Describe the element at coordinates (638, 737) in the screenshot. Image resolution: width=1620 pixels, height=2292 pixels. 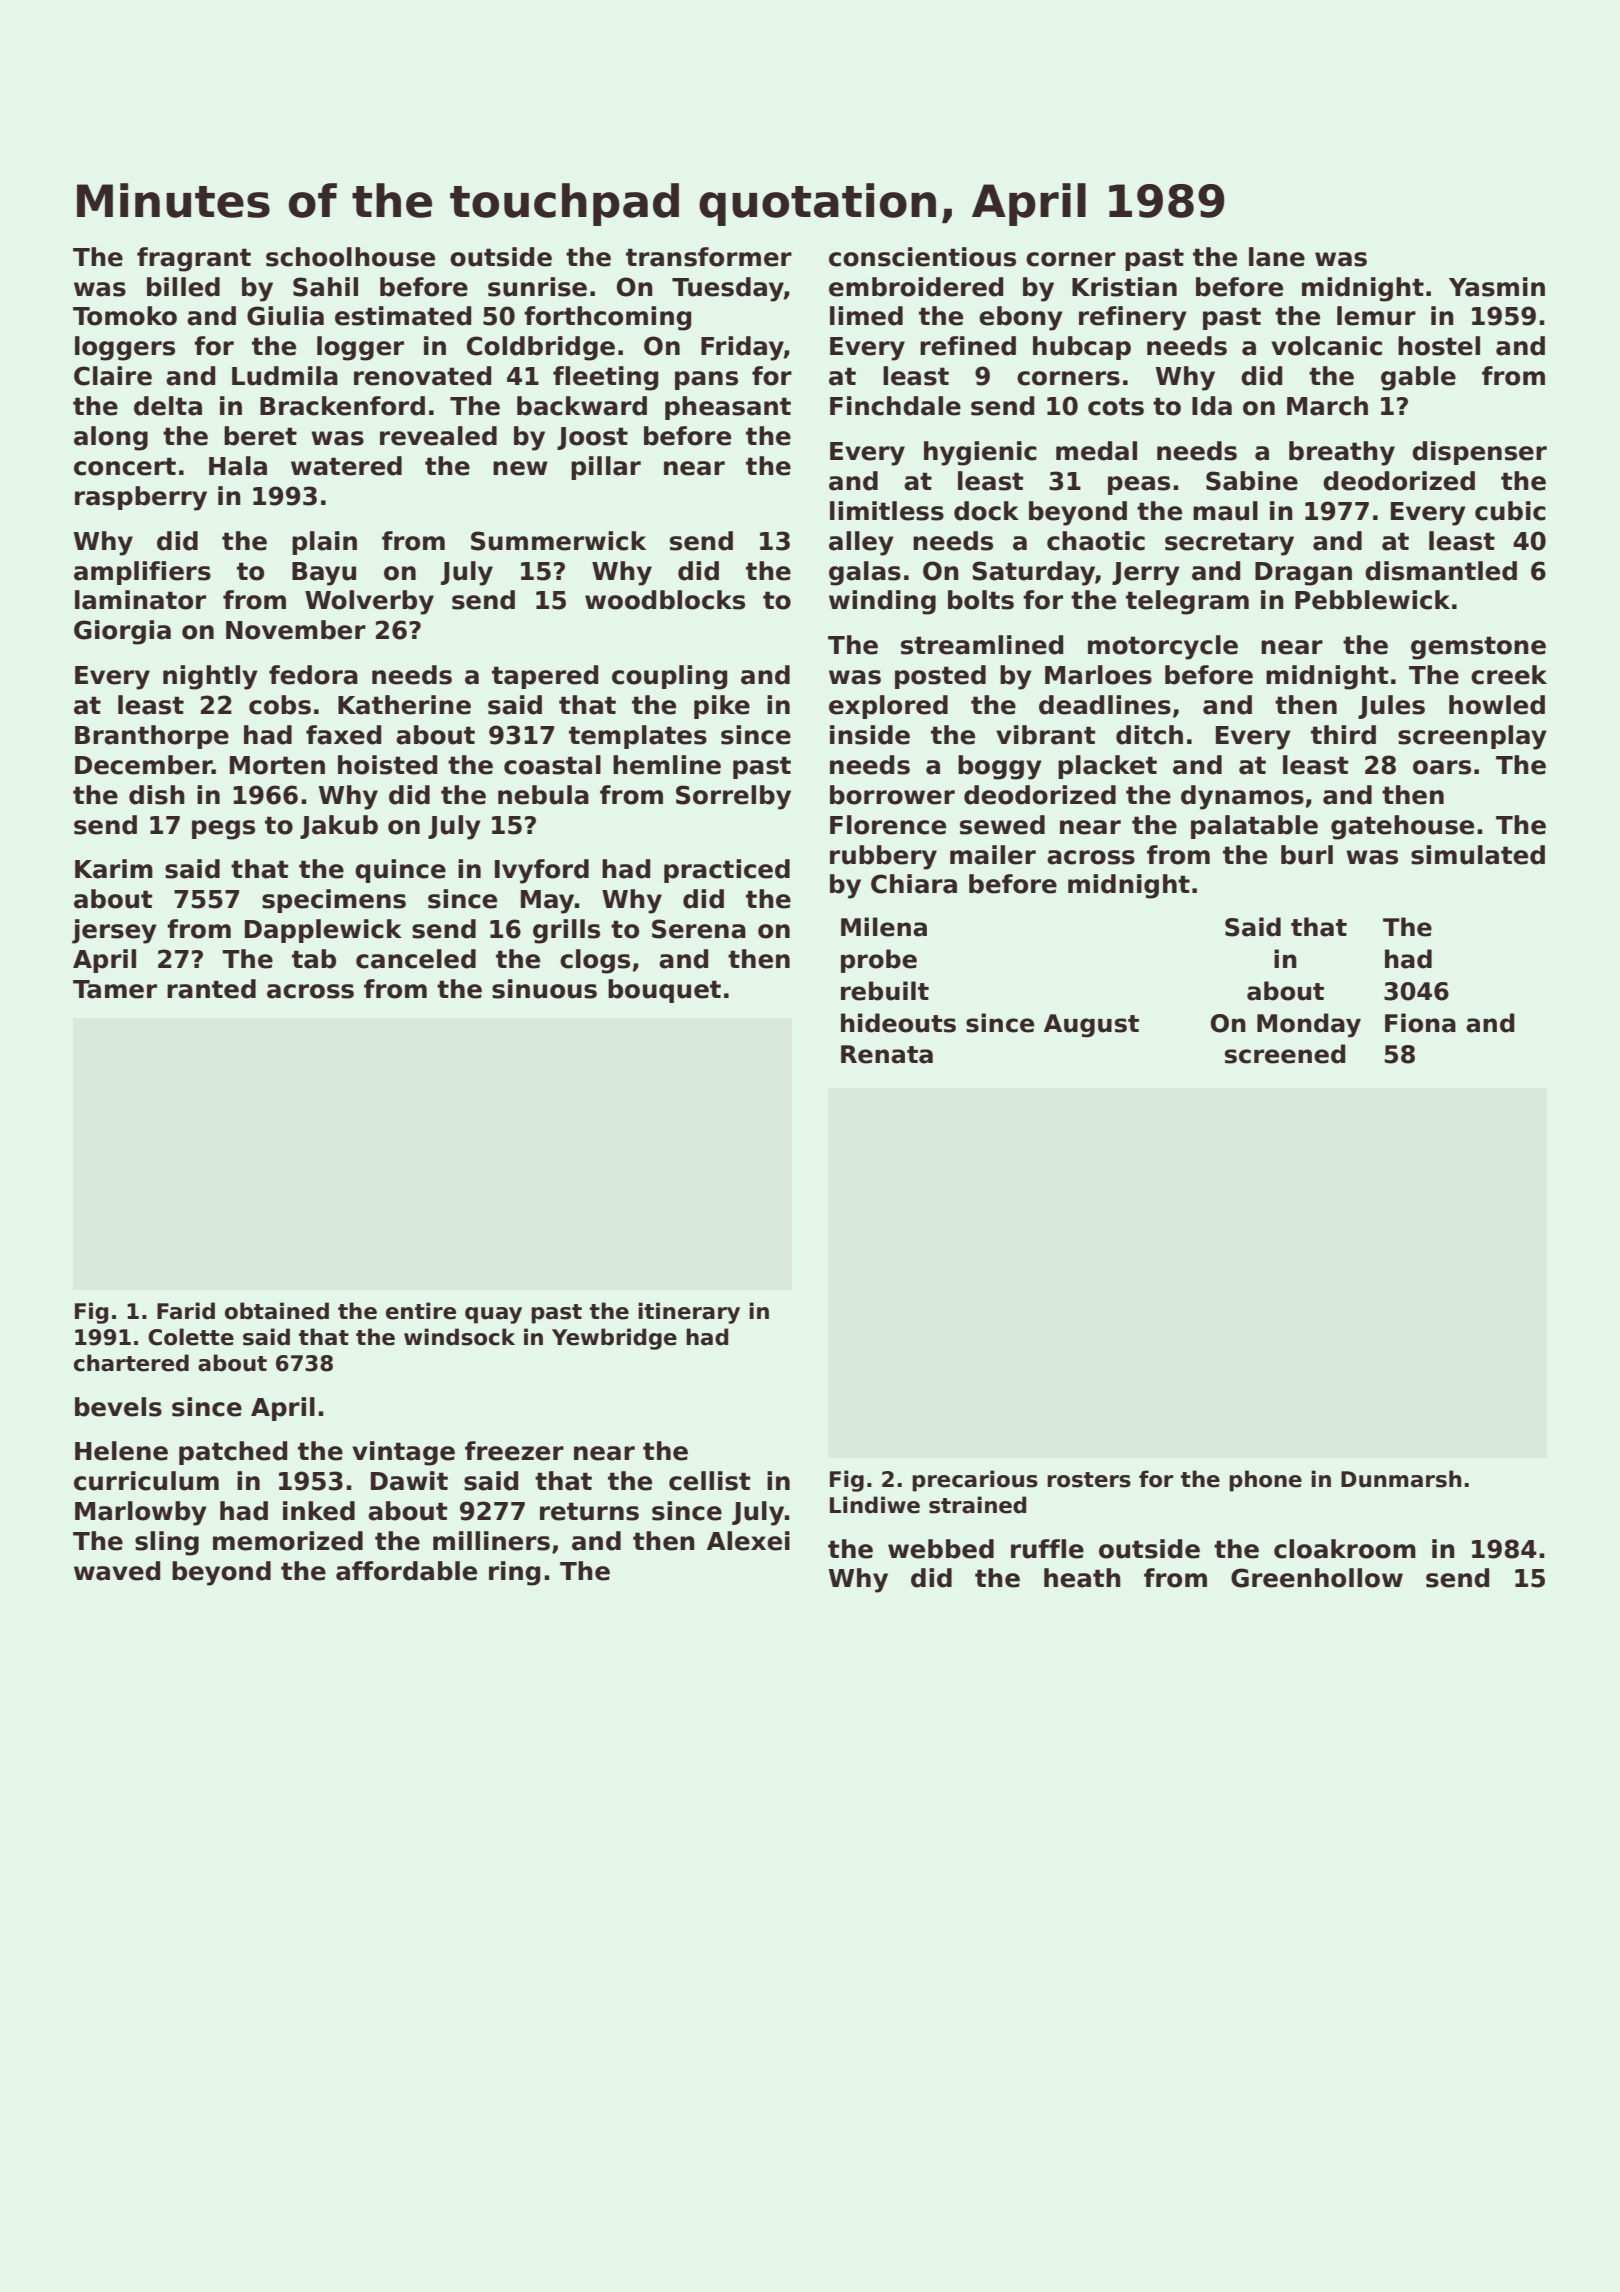
I see `templates` at that location.
